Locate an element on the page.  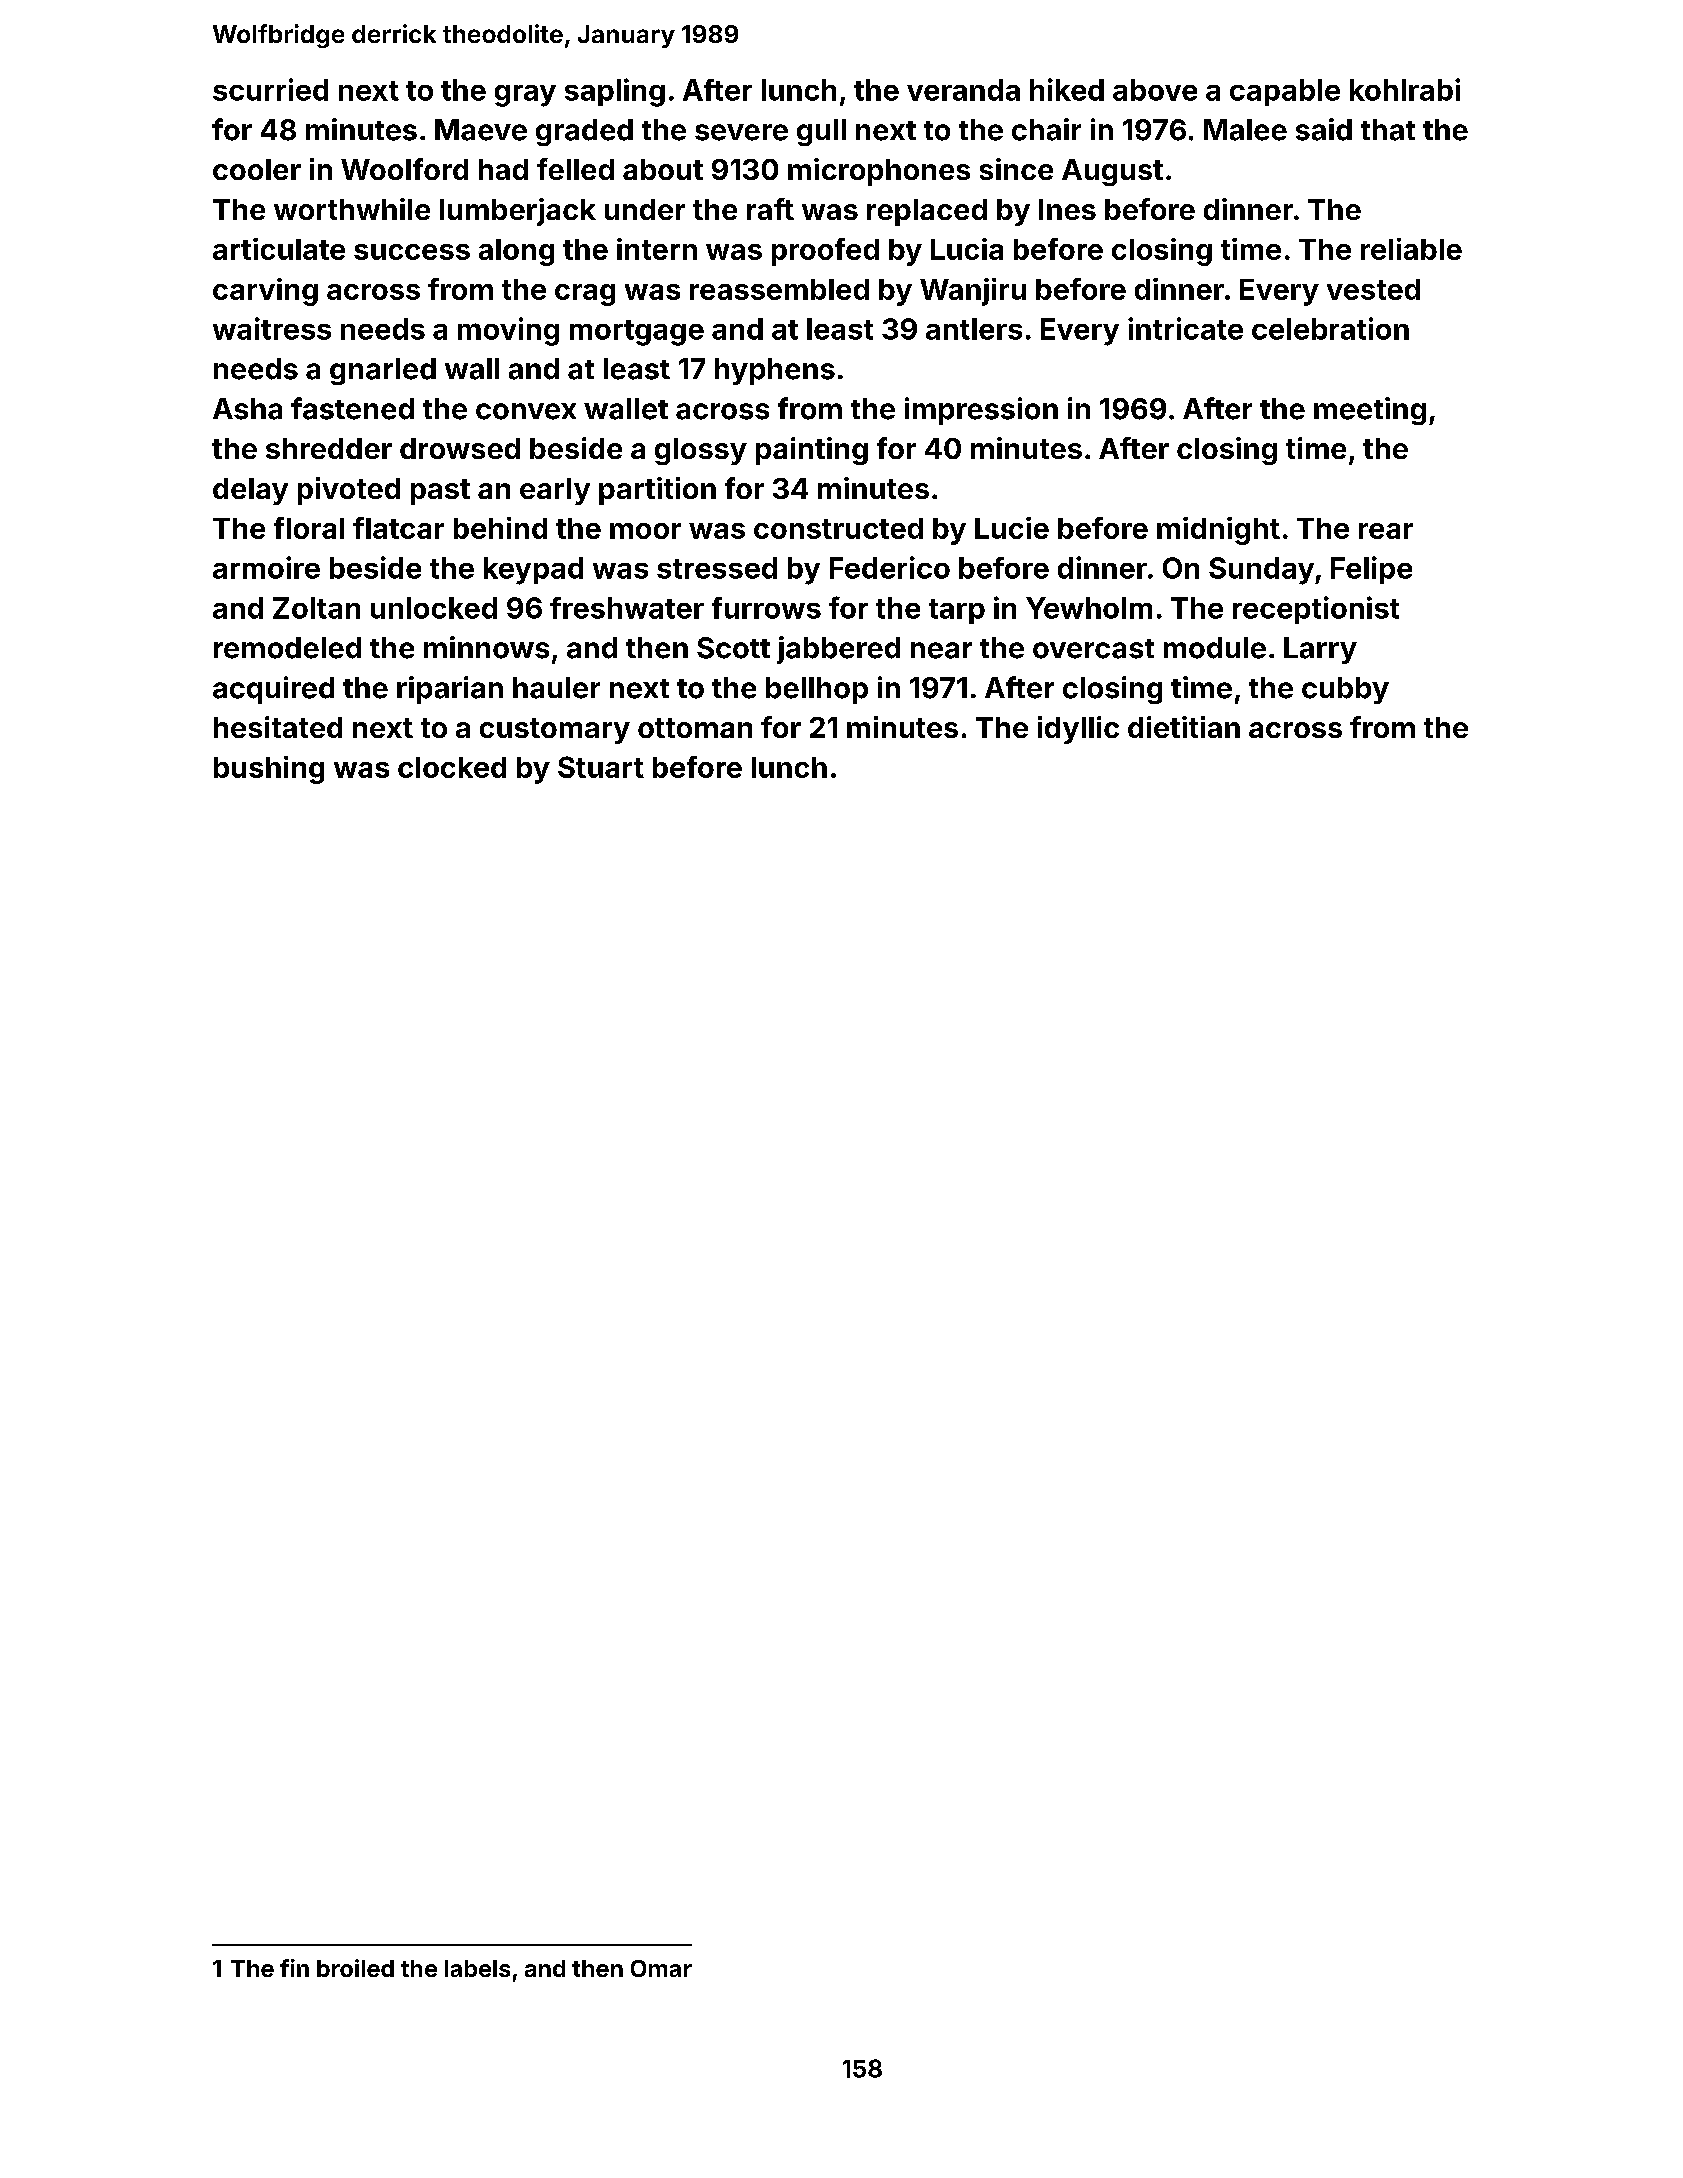
labels is located at coordinates (477, 1968).
